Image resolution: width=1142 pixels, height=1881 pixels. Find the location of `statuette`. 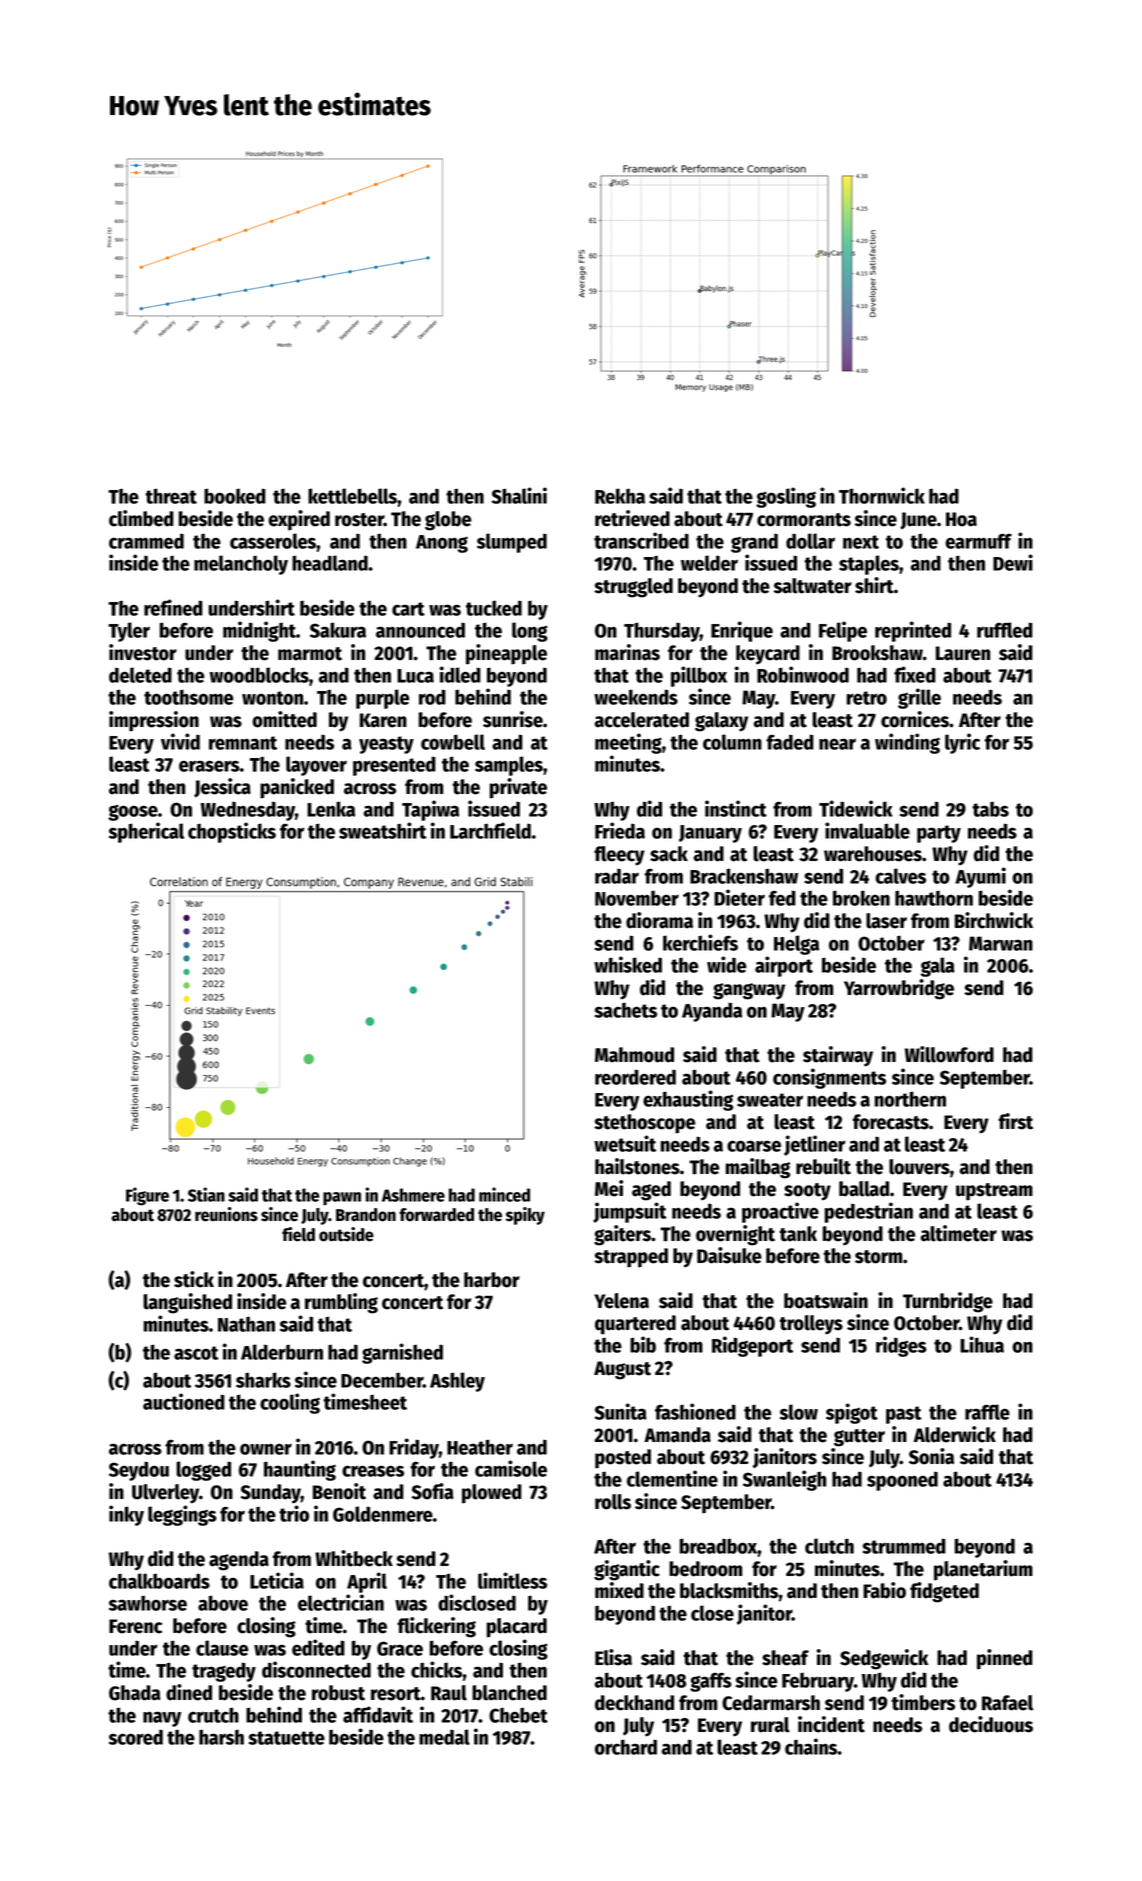

statuette is located at coordinates (286, 1738).
